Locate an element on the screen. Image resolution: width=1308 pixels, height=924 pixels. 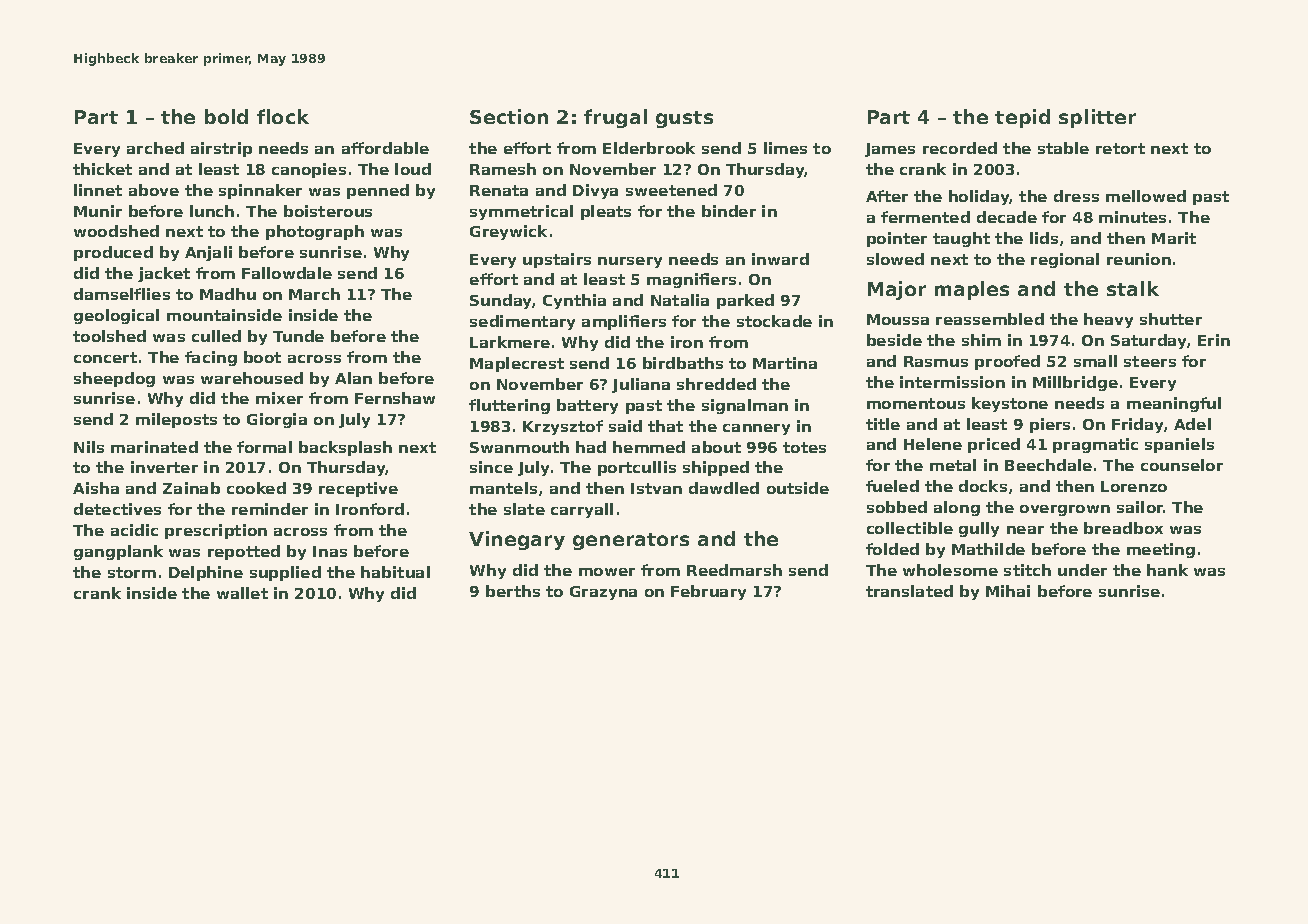
proofed is located at coordinates (1007, 362).
